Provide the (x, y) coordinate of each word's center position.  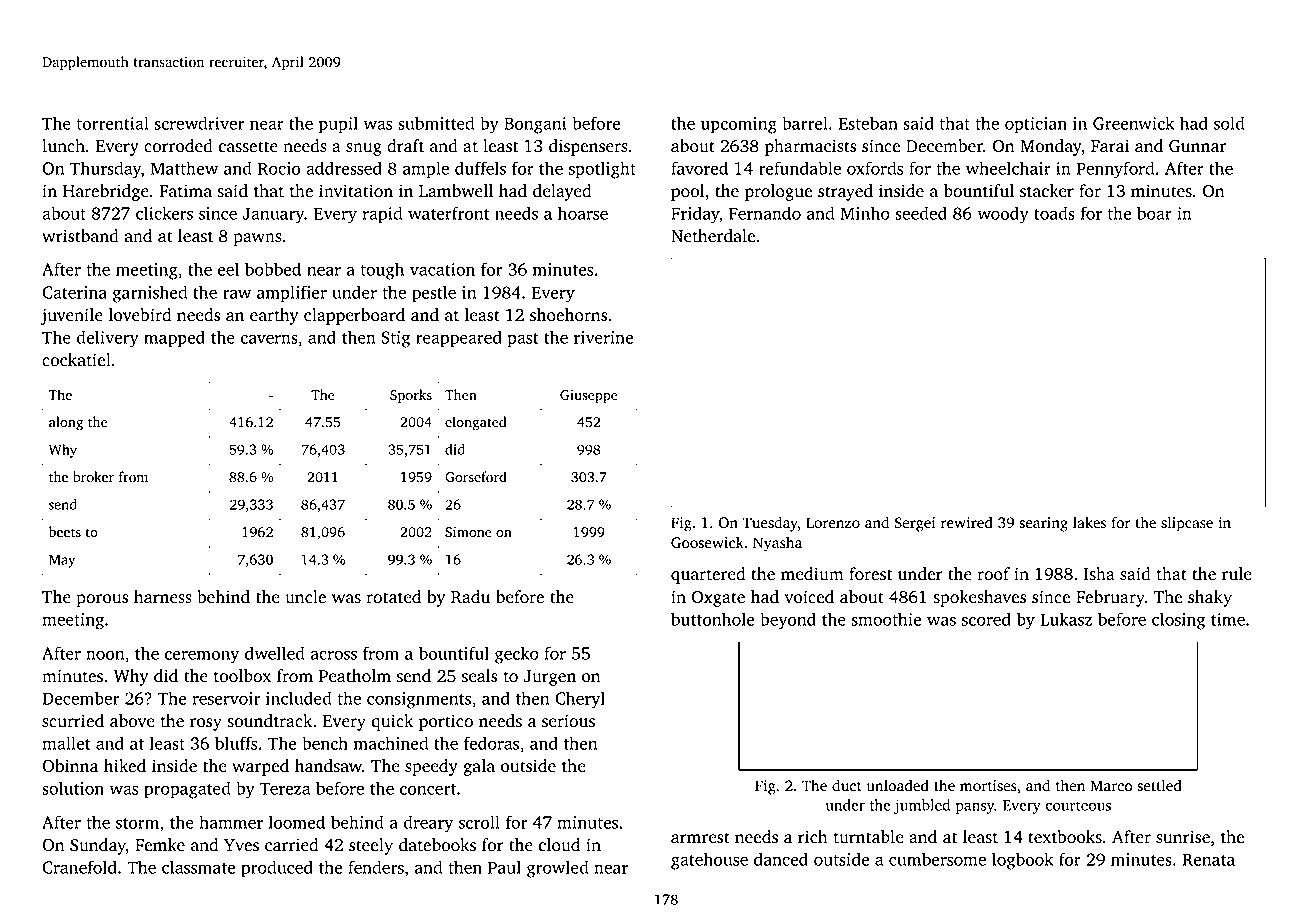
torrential (113, 123)
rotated (393, 597)
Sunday (98, 846)
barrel (805, 123)
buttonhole (713, 619)
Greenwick (1133, 123)
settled (1159, 785)
